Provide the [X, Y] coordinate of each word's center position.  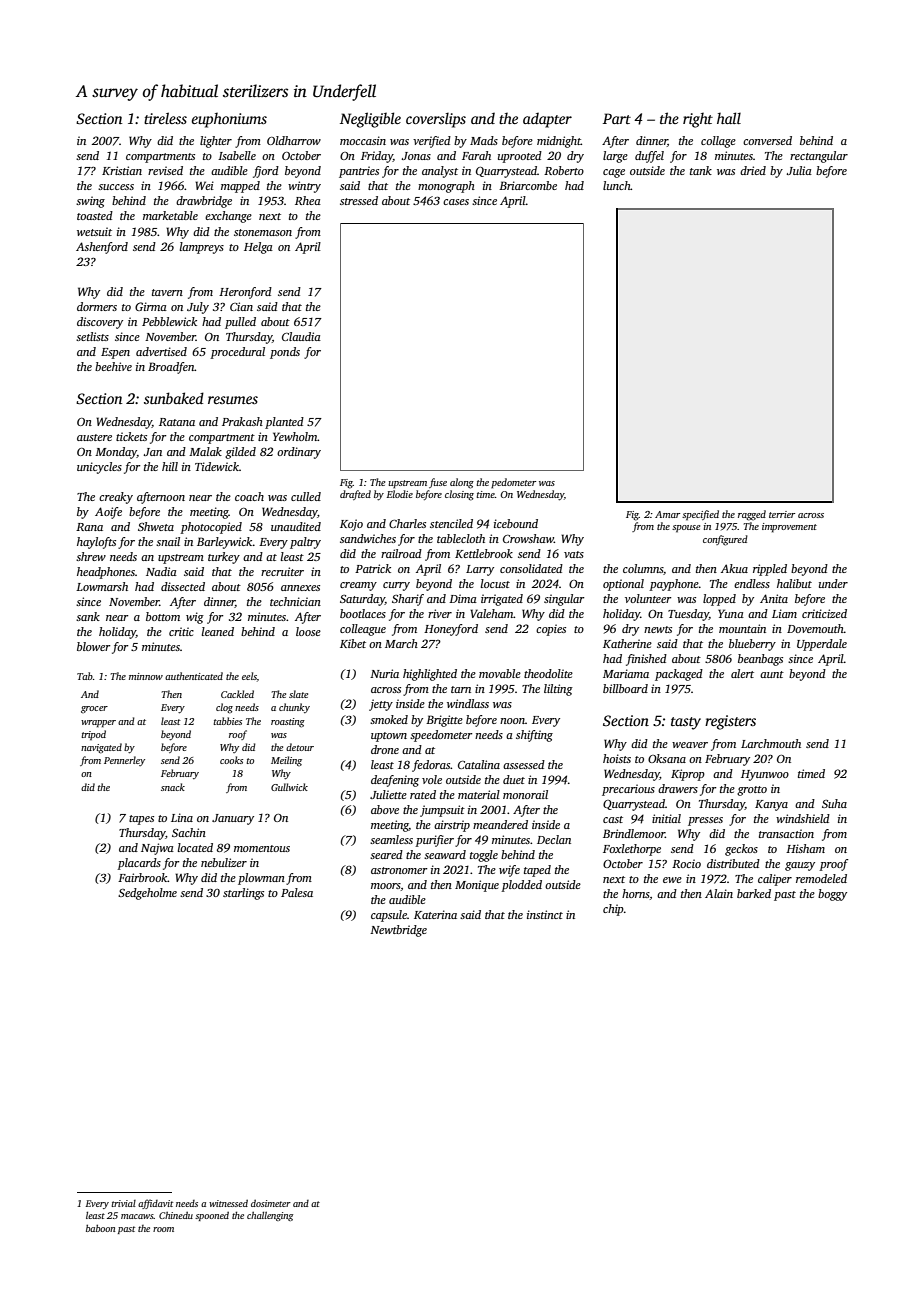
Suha [834, 803]
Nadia [161, 571]
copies [551, 630]
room [163, 1229]
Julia [799, 170]
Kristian [122, 170]
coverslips [436, 120]
